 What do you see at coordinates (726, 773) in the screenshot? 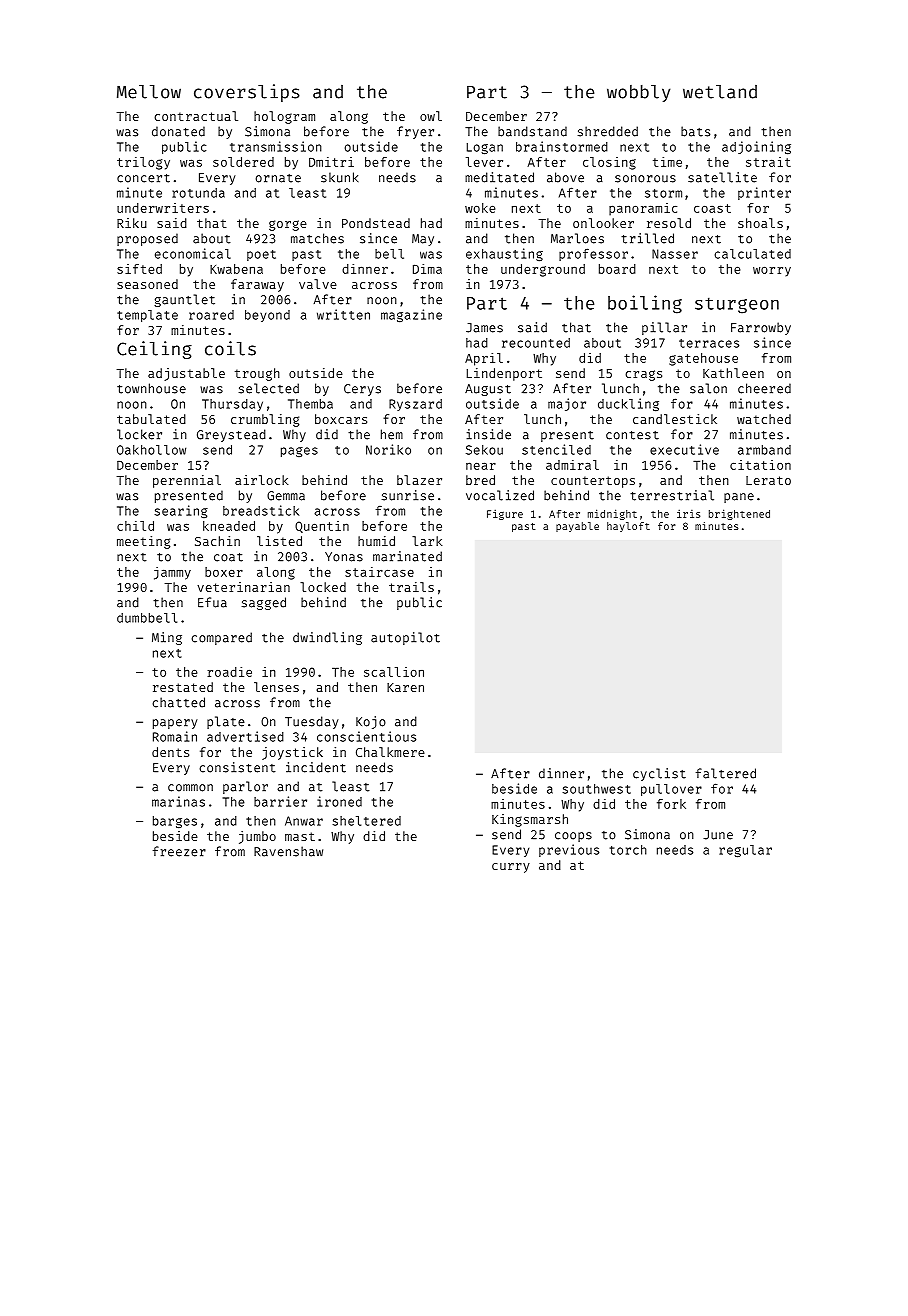
I see `faltered` at bounding box center [726, 773].
